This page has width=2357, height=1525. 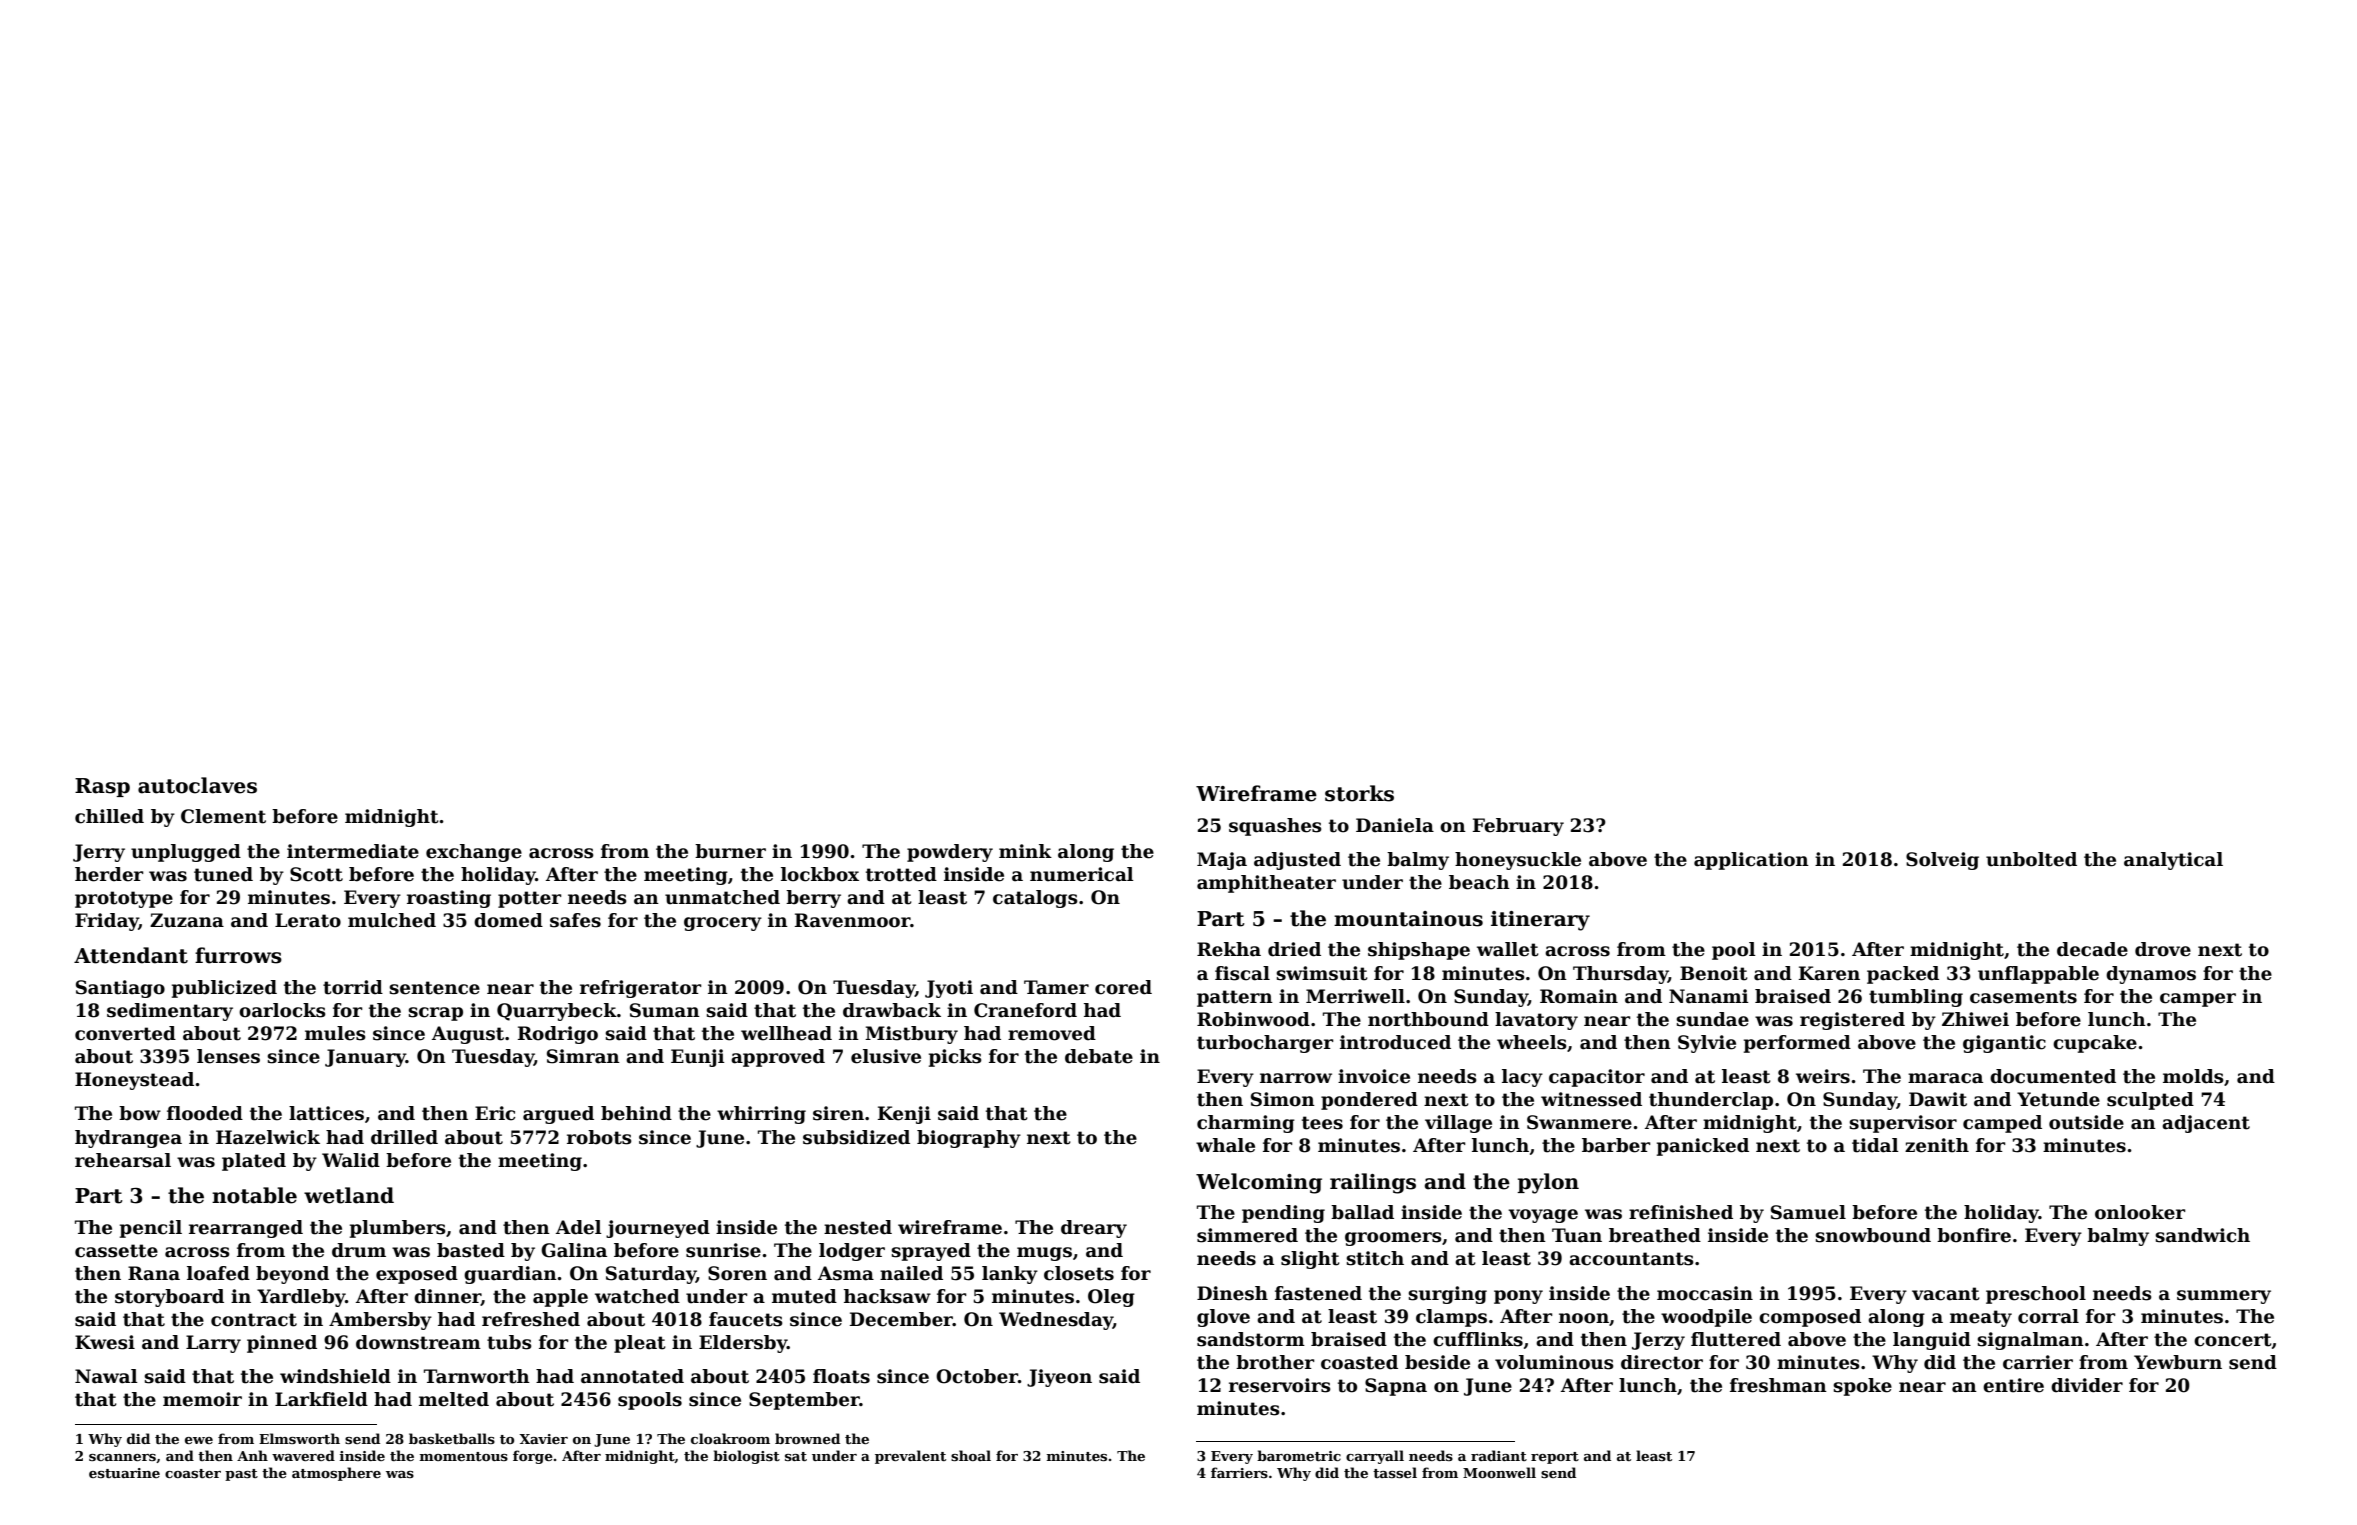 I want to click on closets, so click(x=1079, y=1273).
